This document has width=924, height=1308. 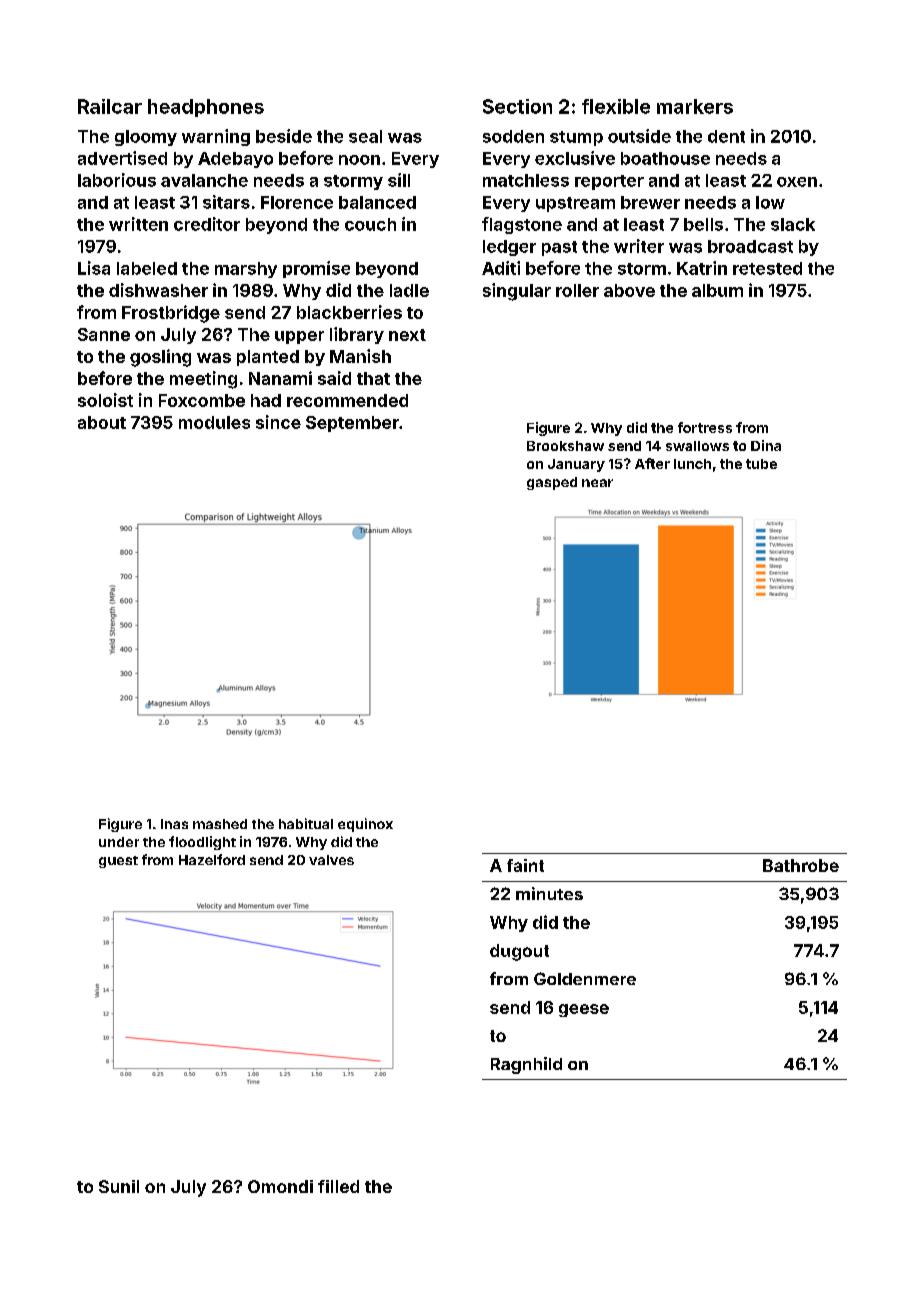 What do you see at coordinates (399, 180) in the document?
I see `sill` at bounding box center [399, 180].
